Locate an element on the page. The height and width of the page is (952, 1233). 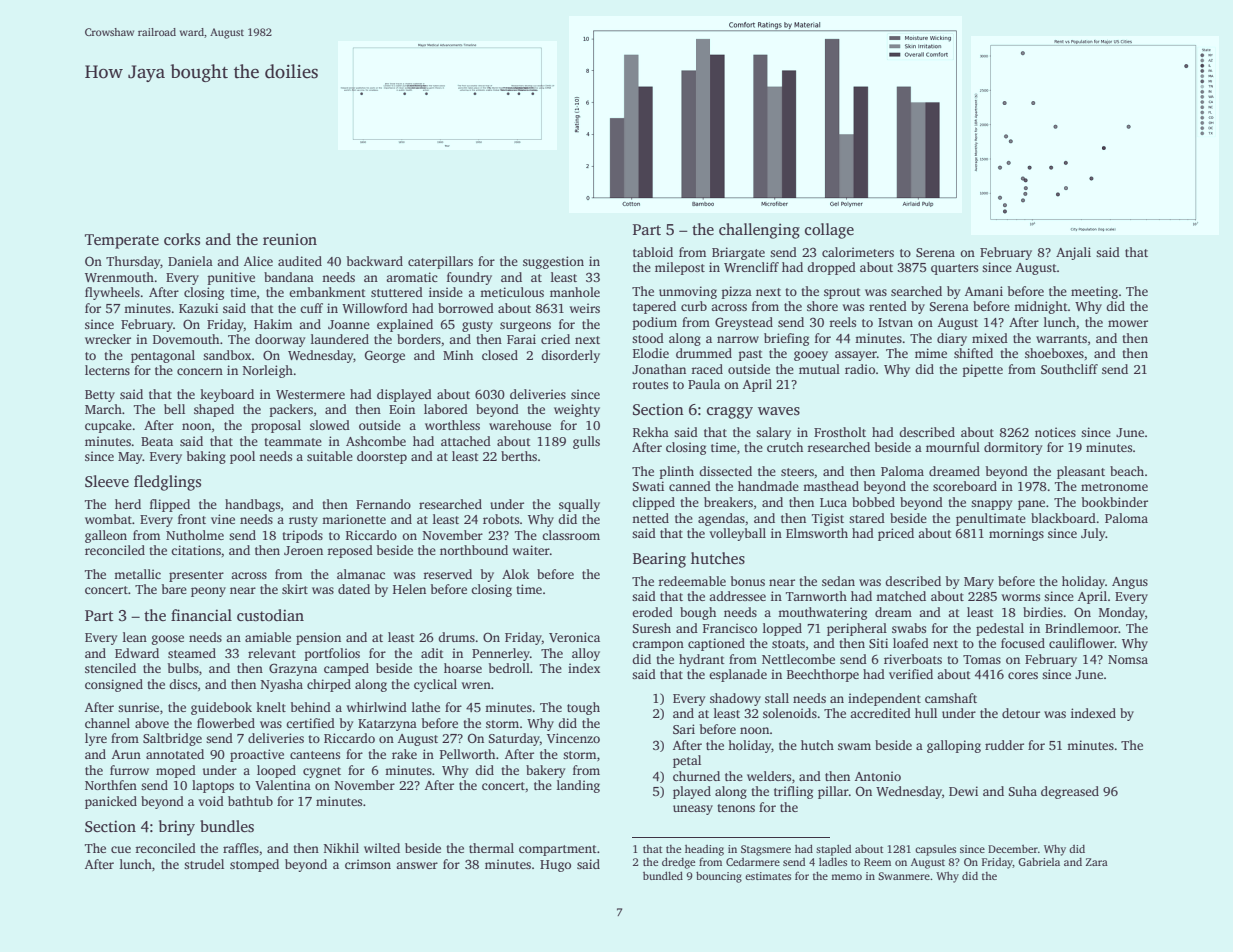
shadowy is located at coordinates (735, 699).
